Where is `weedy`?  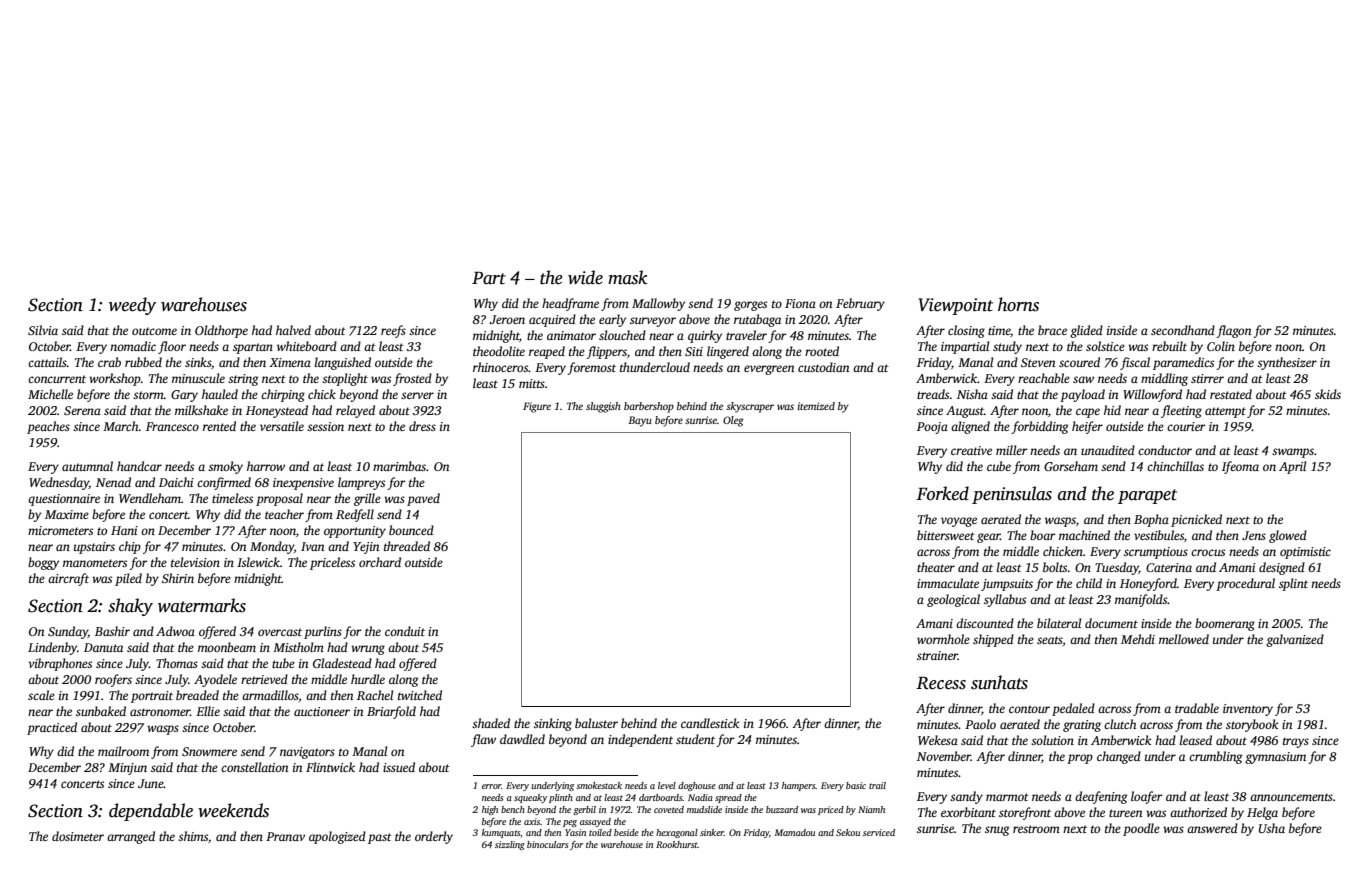
weedy is located at coordinates (132, 306).
